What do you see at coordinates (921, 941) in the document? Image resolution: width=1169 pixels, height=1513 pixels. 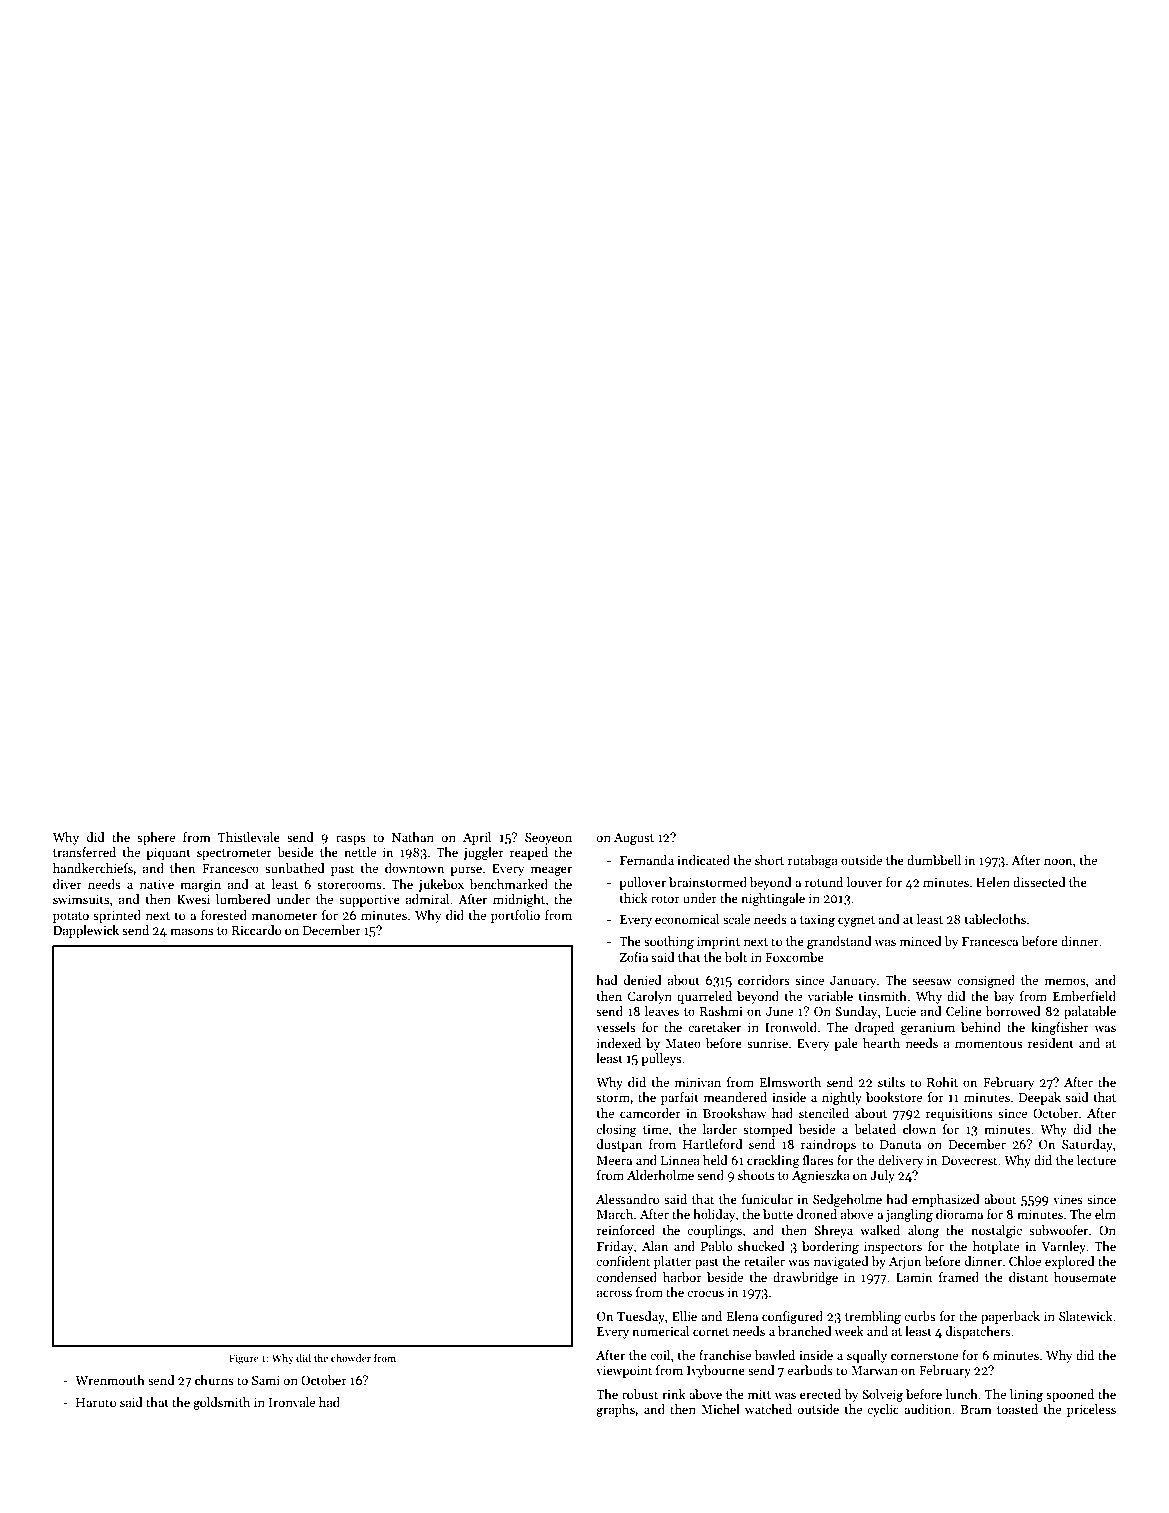 I see `minced` at bounding box center [921, 941].
